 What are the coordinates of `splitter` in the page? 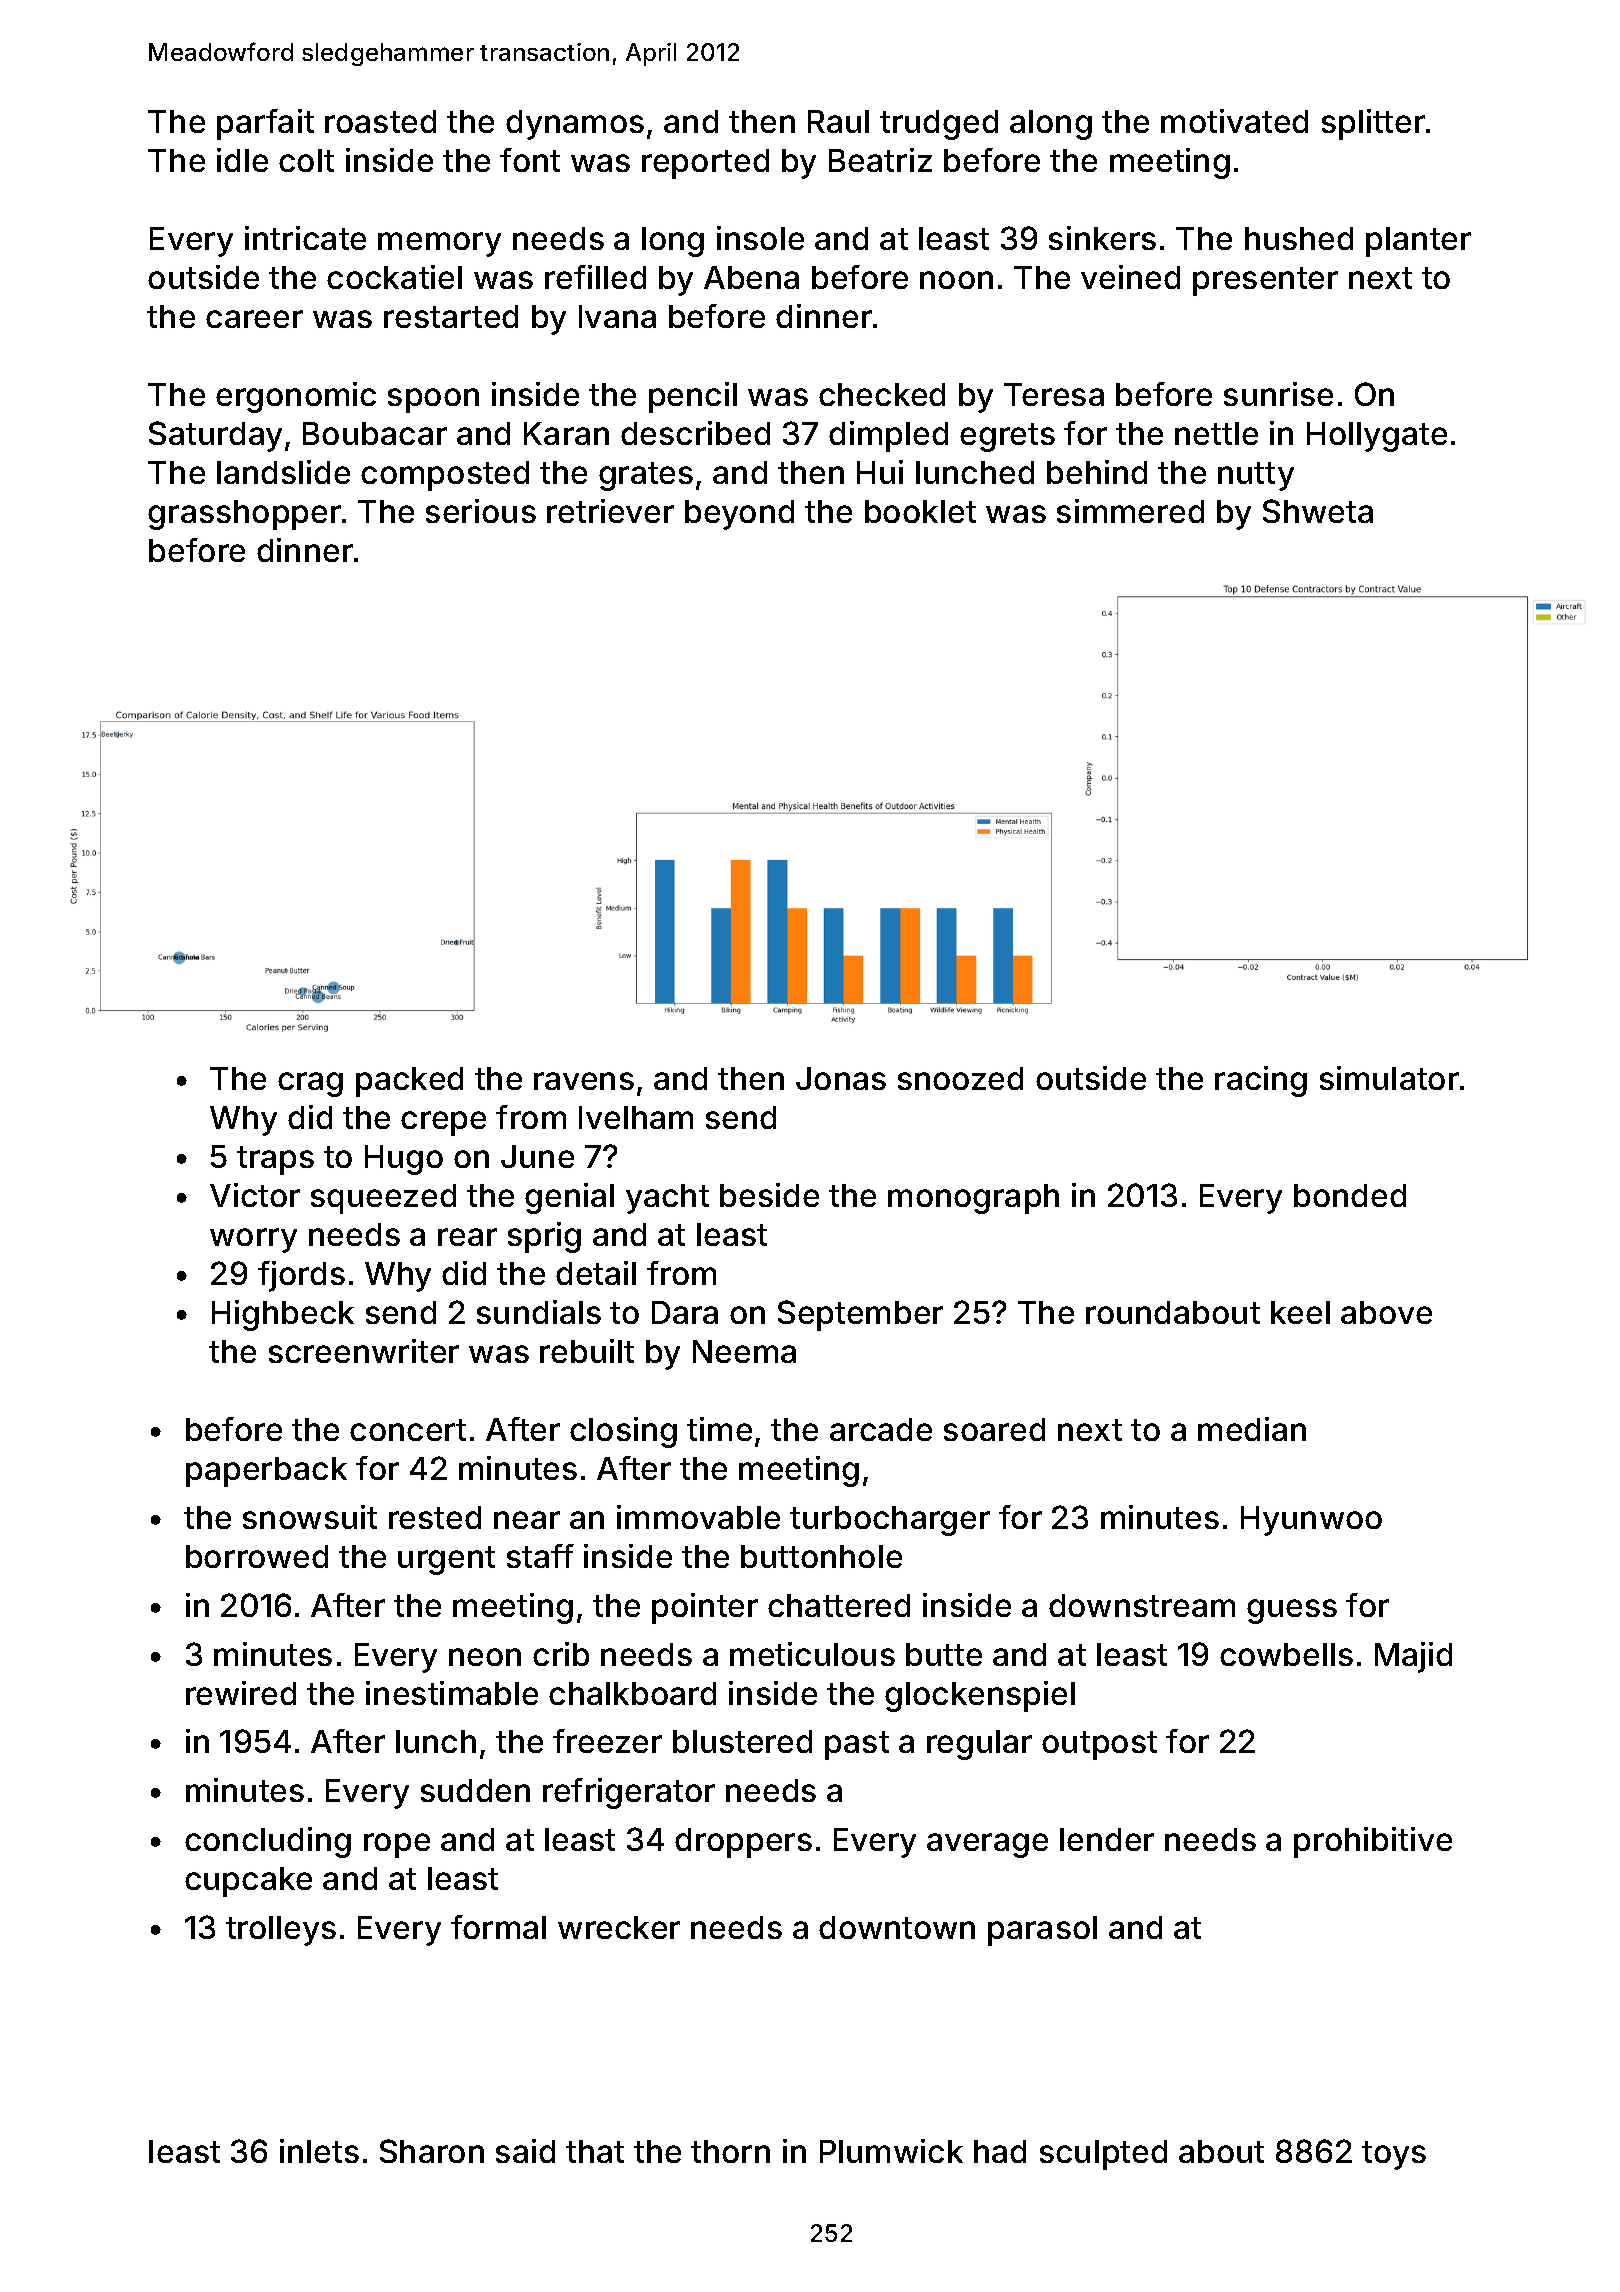 It's located at (1373, 124).
